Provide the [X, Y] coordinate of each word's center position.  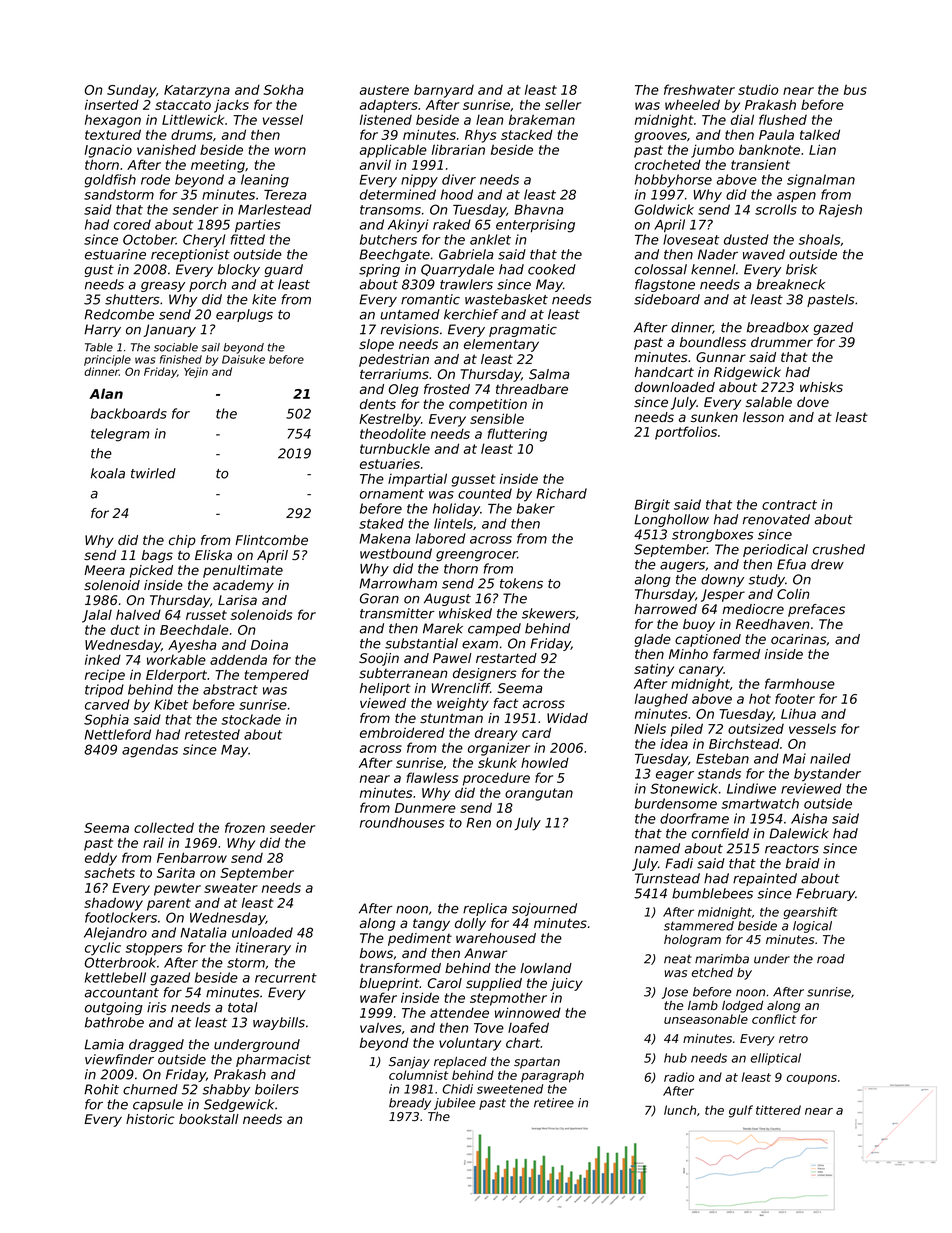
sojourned [544, 909]
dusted [746, 239]
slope [376, 345]
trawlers [466, 284]
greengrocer [476, 556]
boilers [277, 1089]
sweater [231, 888]
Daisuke [243, 359]
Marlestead [275, 209]
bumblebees [712, 893]
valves [380, 1027]
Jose [675, 993]
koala [108, 473]
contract [789, 505]
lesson [763, 417]
